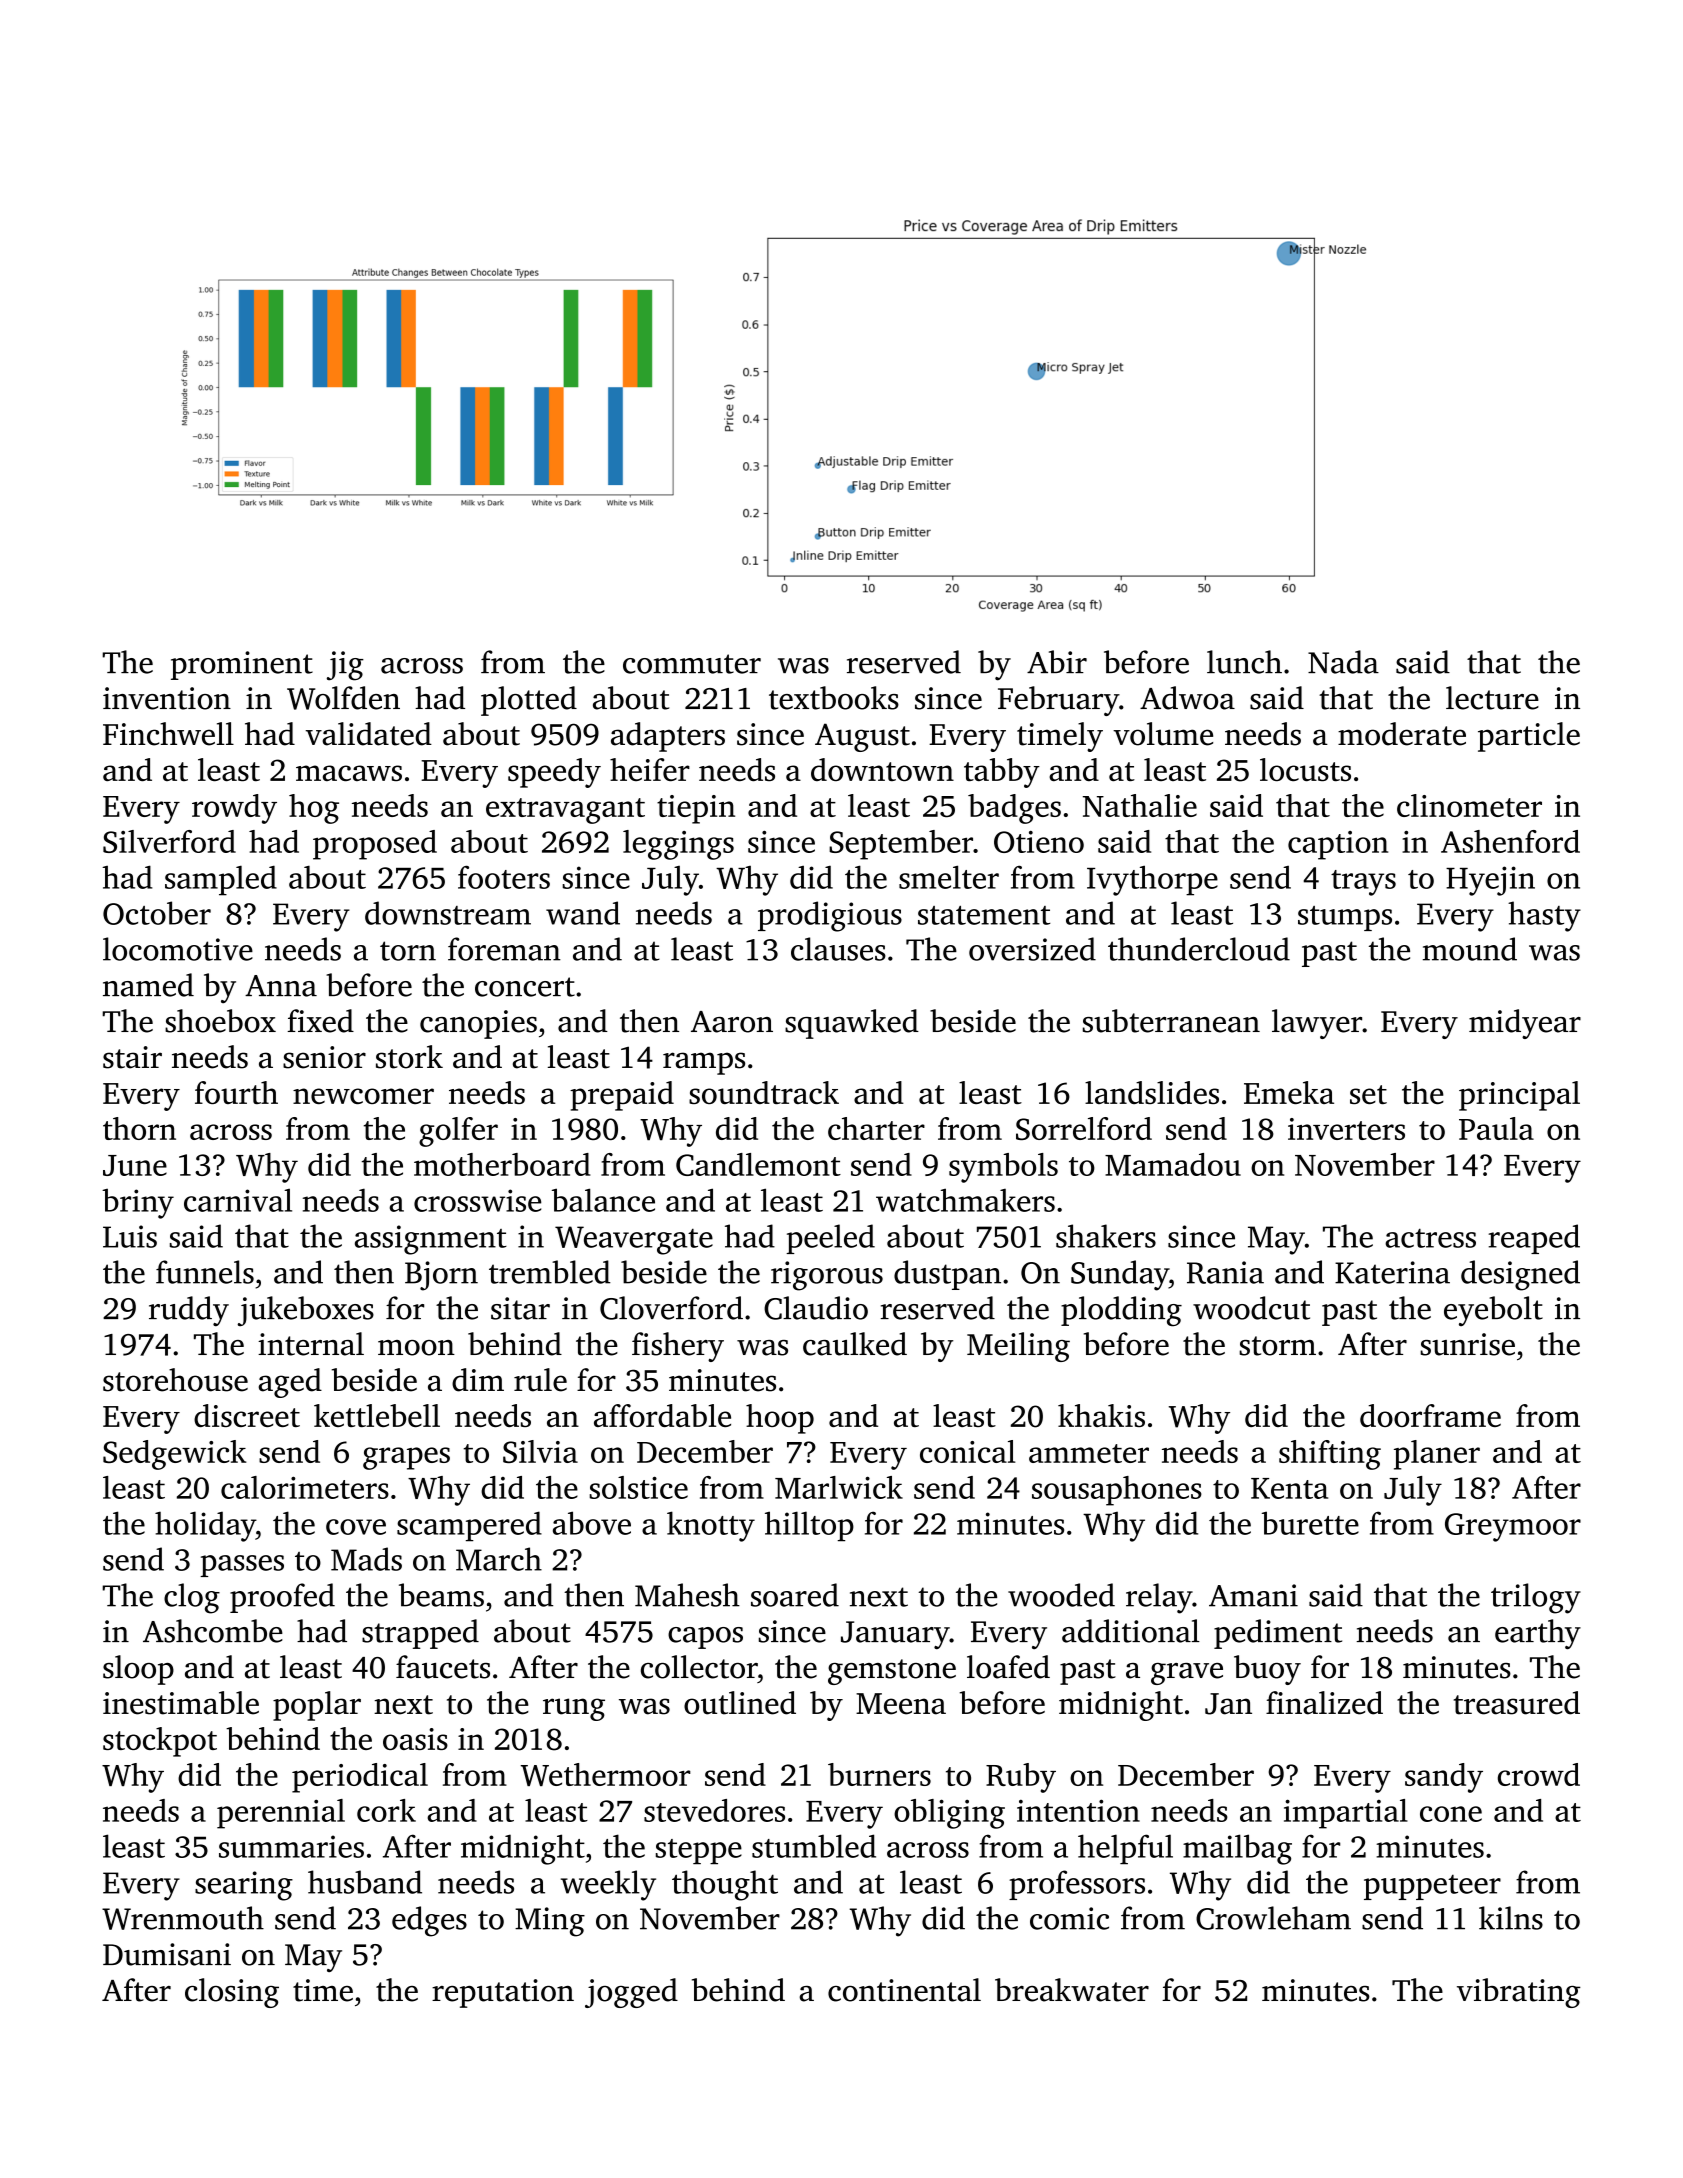 Image resolution: width=1683 pixels, height=2178 pixels. What do you see at coordinates (175, 1455) in the document?
I see `Sedgewick` at bounding box center [175, 1455].
